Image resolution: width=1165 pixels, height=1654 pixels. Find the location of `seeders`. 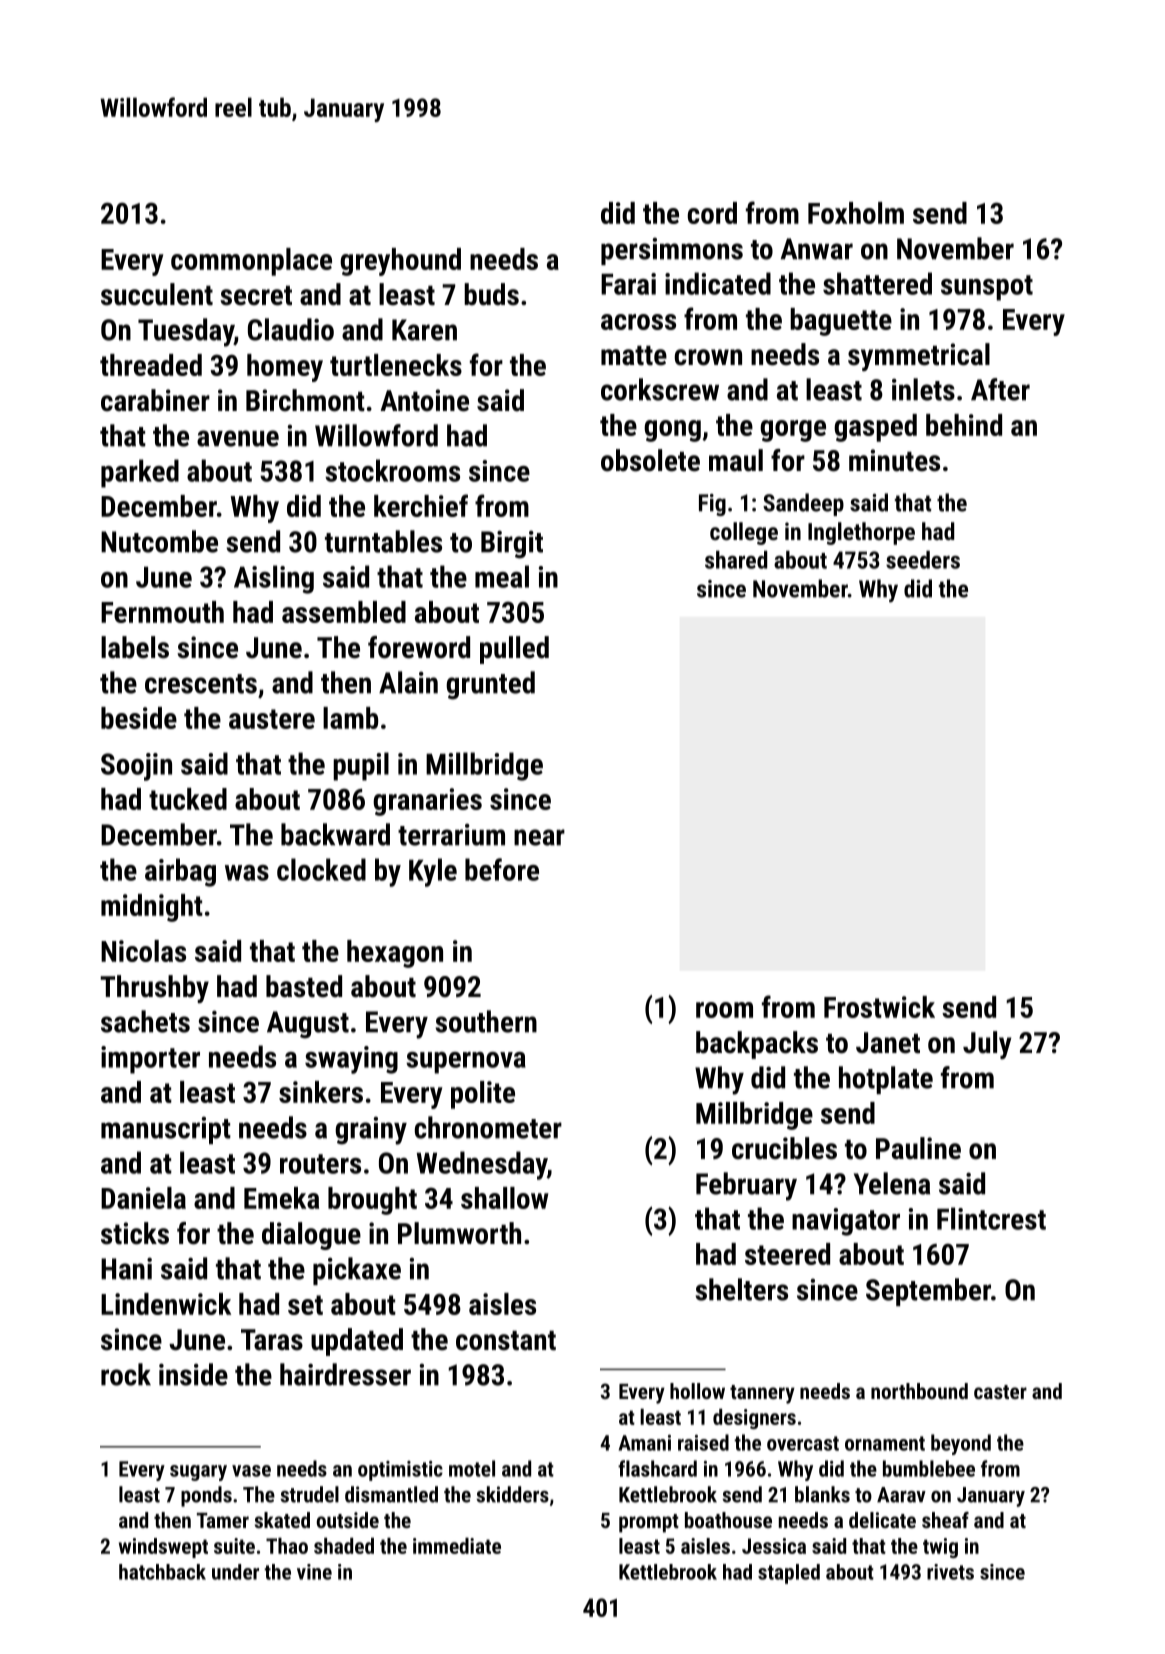

seeders is located at coordinates (923, 560).
